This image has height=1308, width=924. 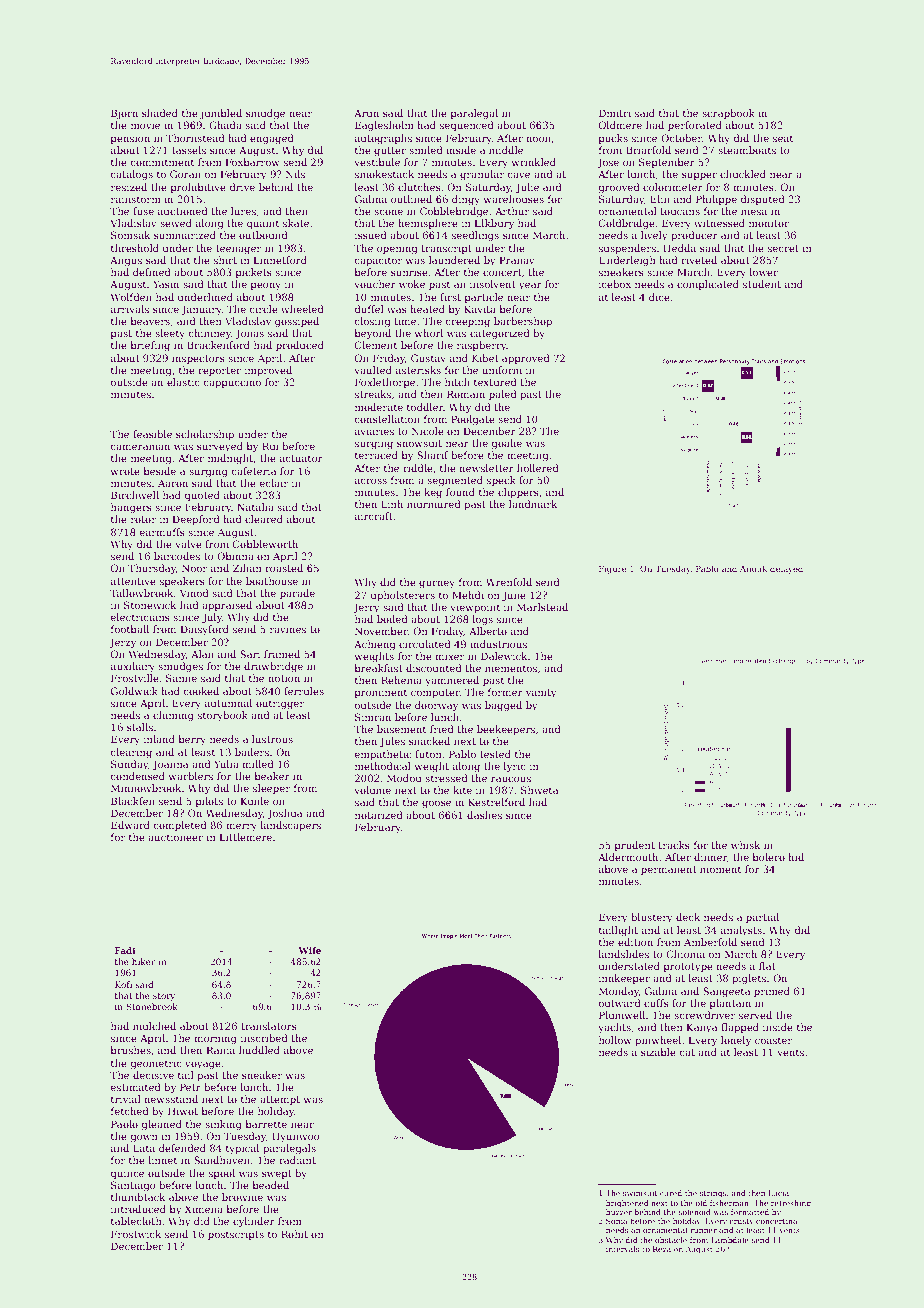 What do you see at coordinates (786, 569) in the image?
I see `delayed` at bounding box center [786, 569].
